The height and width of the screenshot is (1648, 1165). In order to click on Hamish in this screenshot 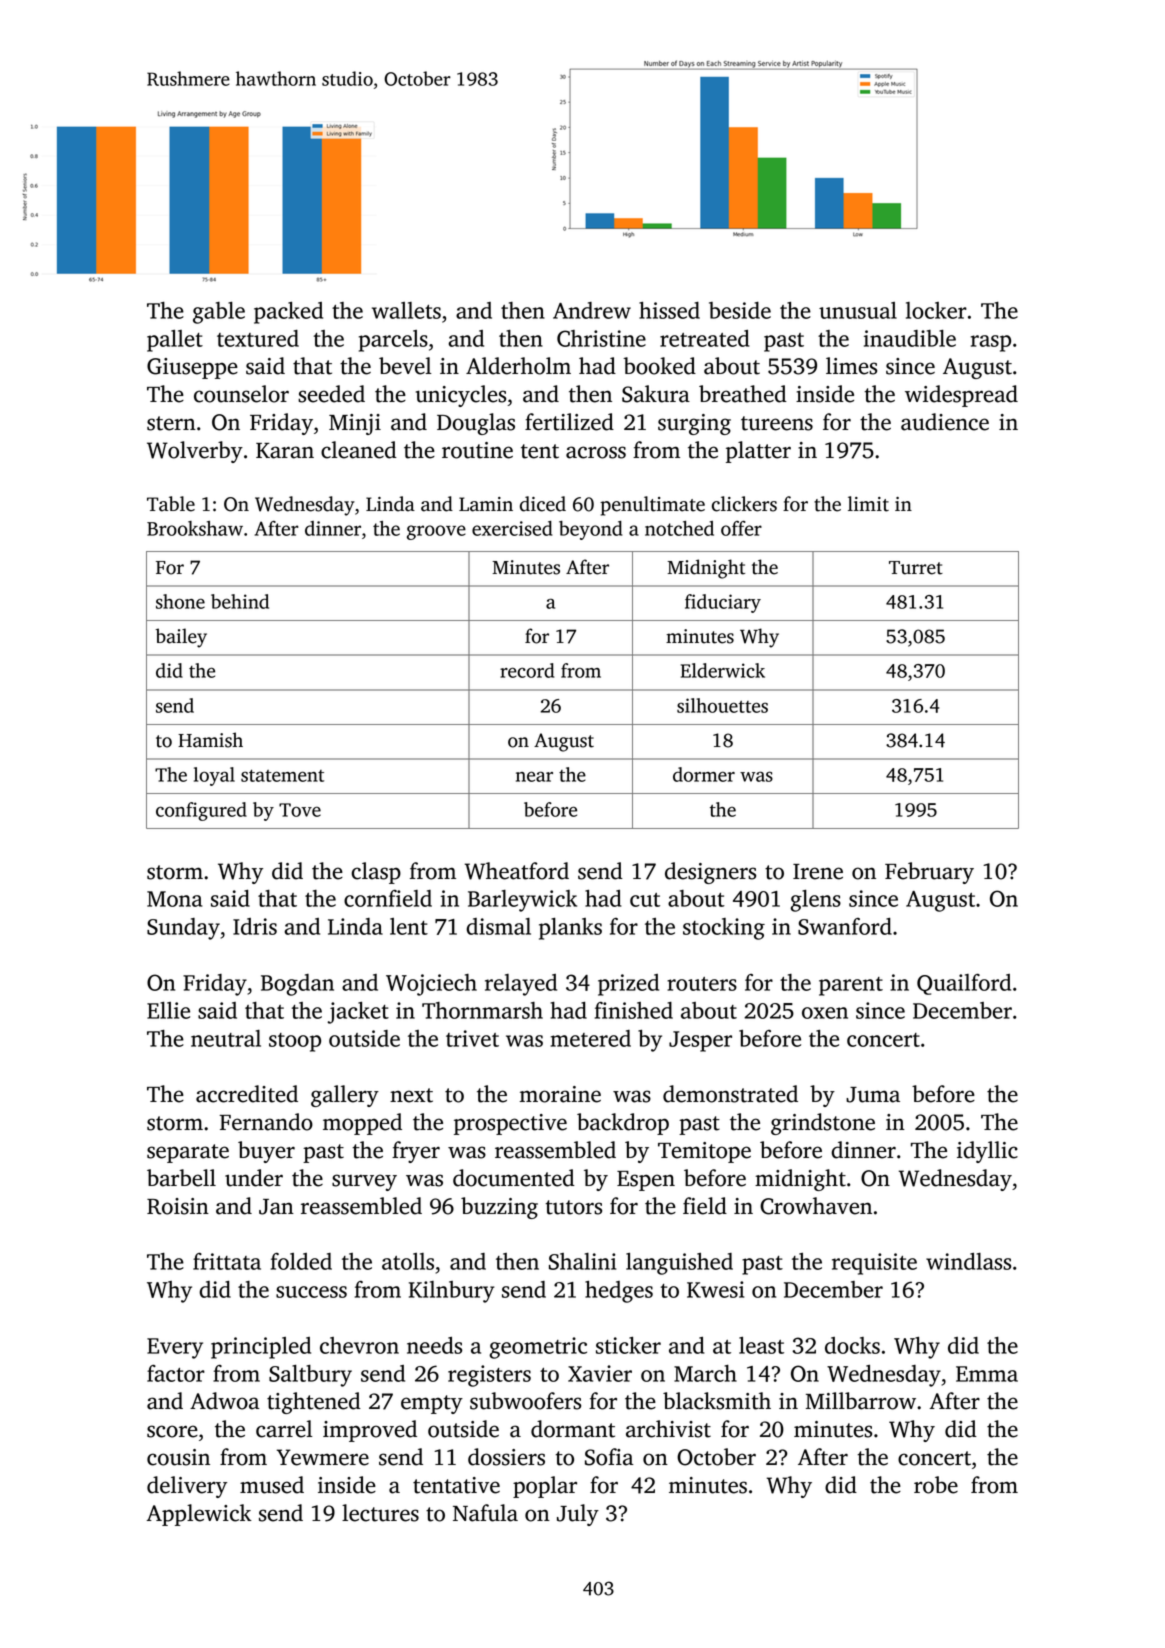, I will do `click(210, 740)`.
